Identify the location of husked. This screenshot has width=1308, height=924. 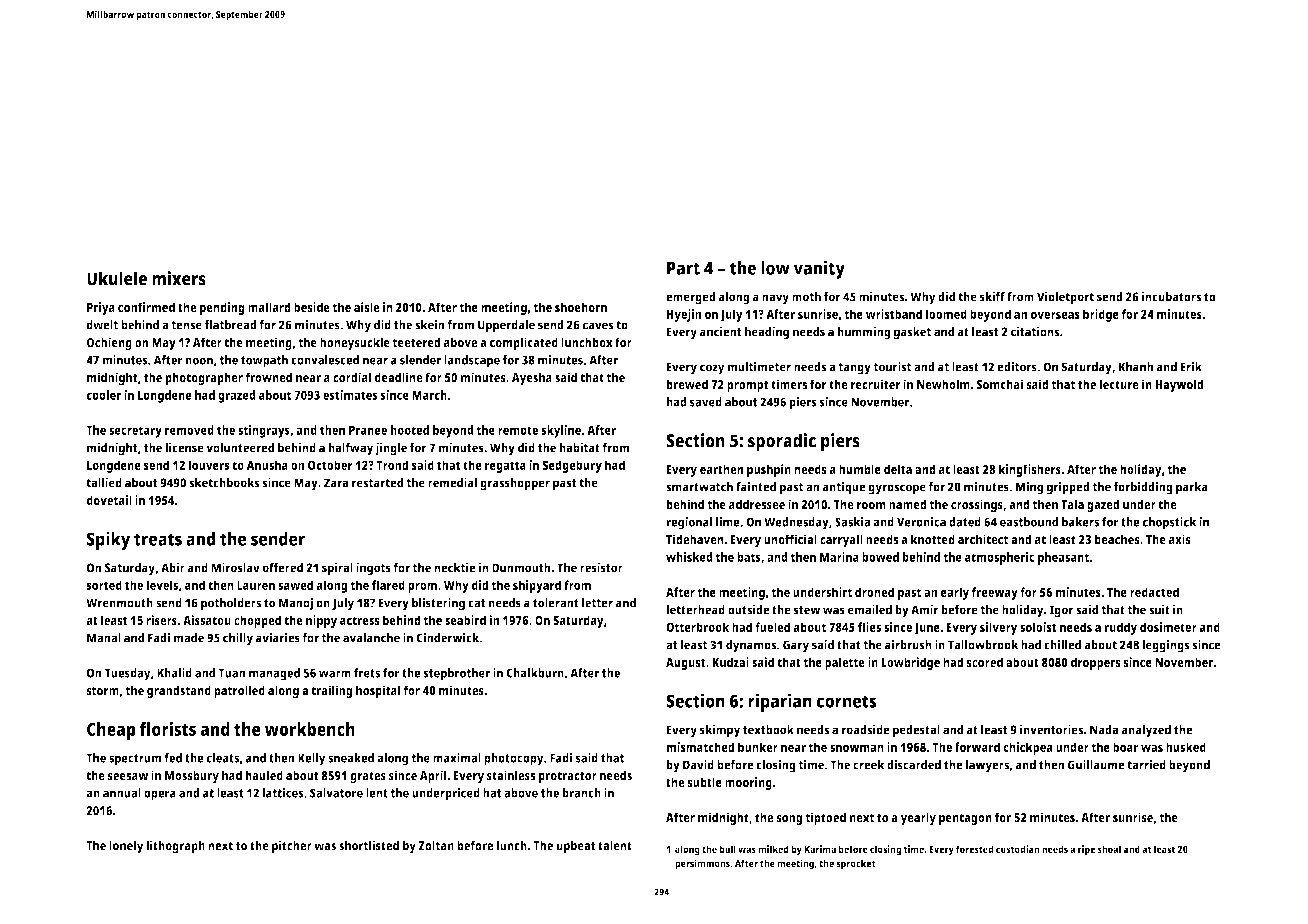
(1186, 747).
